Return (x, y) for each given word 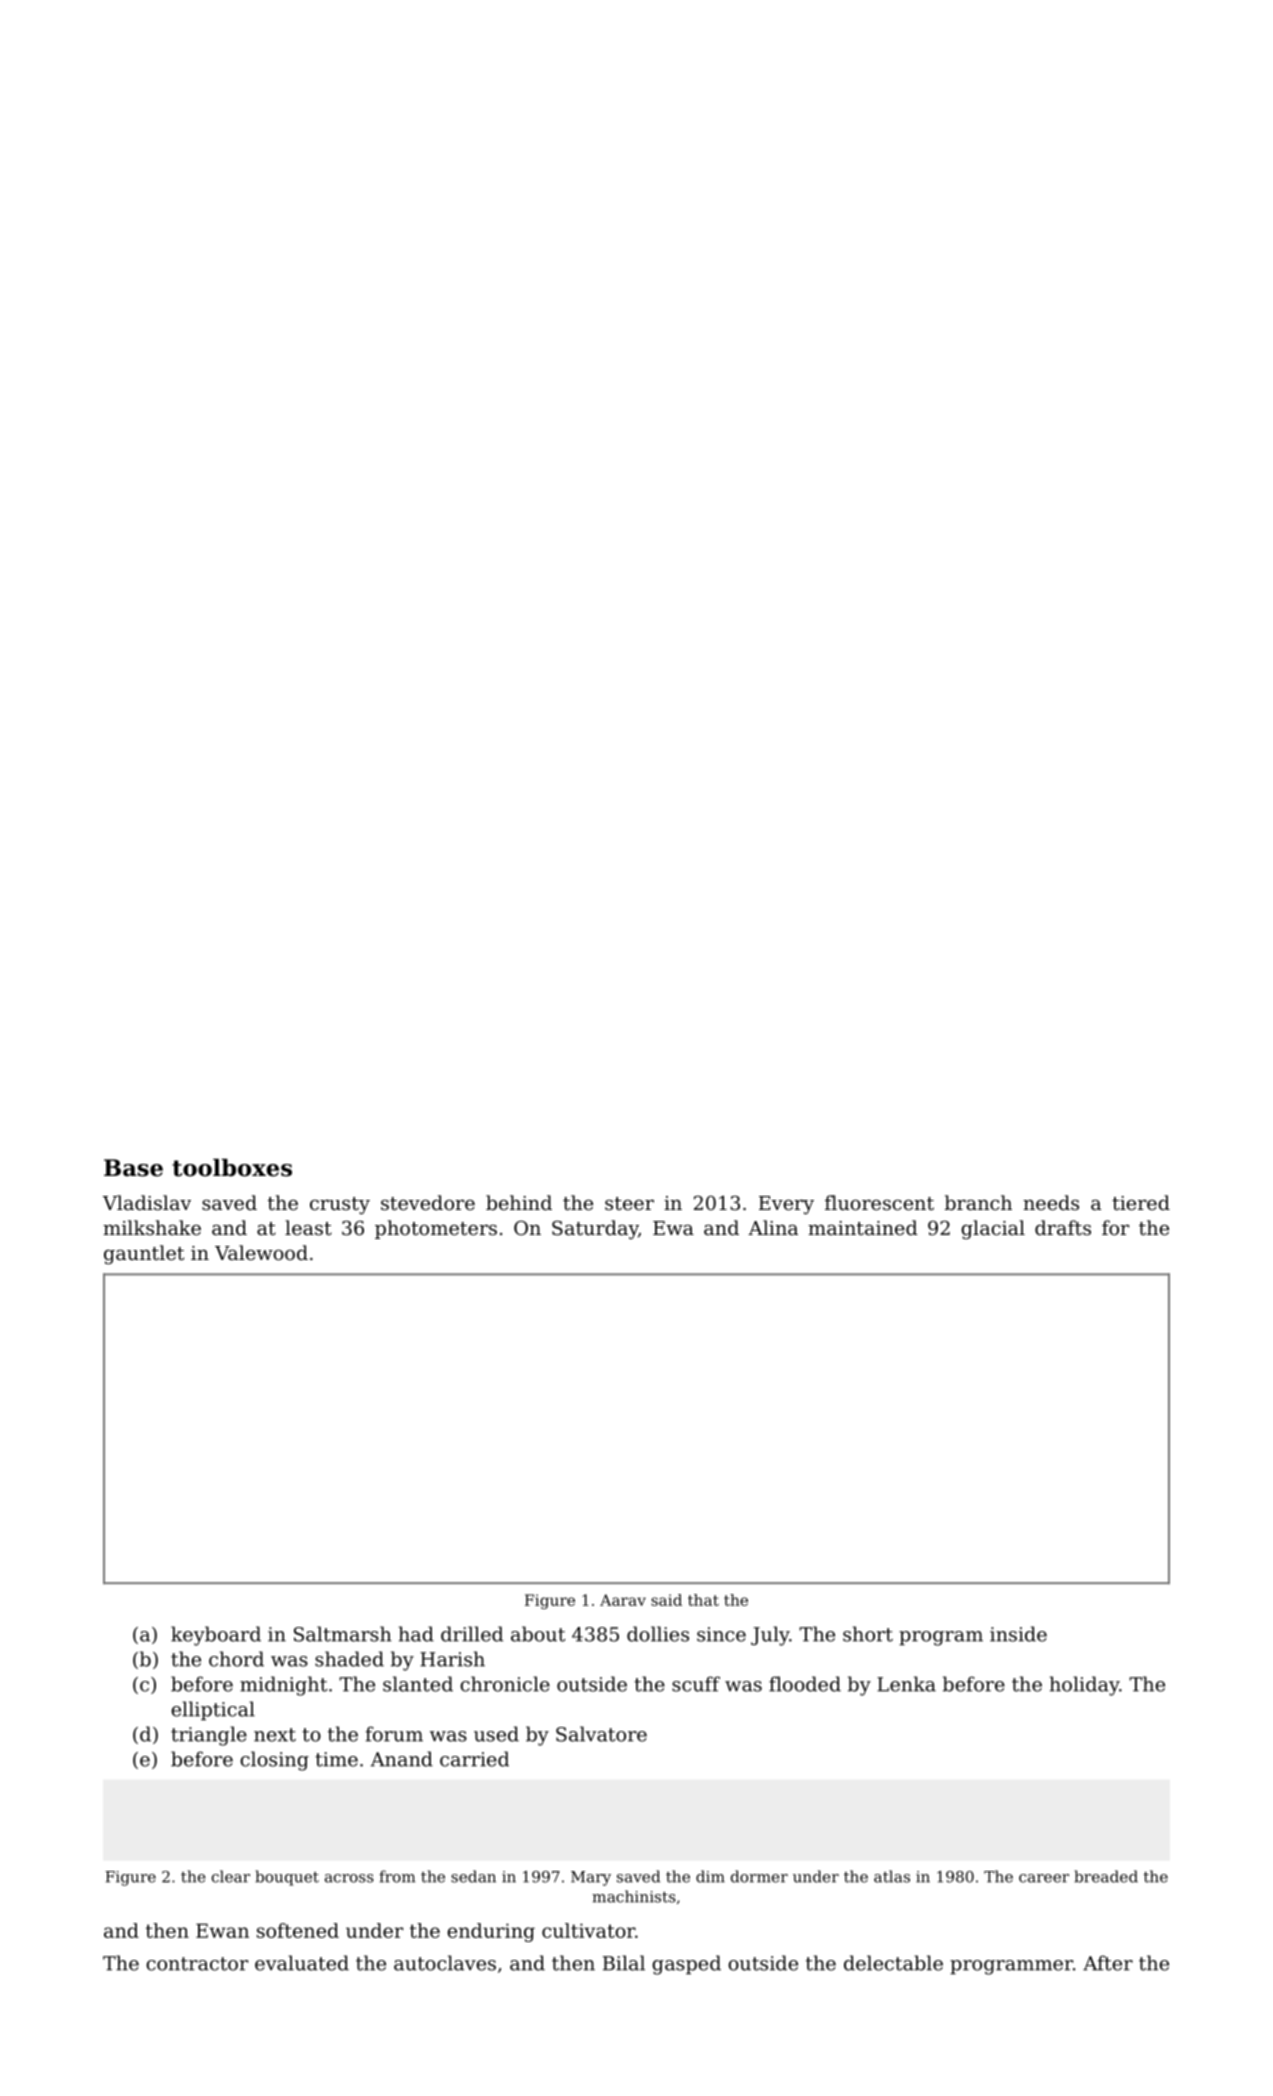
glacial (993, 1229)
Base (133, 1168)
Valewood (261, 1252)
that (703, 1600)
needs (1051, 1202)
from (397, 1876)
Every (786, 1205)
